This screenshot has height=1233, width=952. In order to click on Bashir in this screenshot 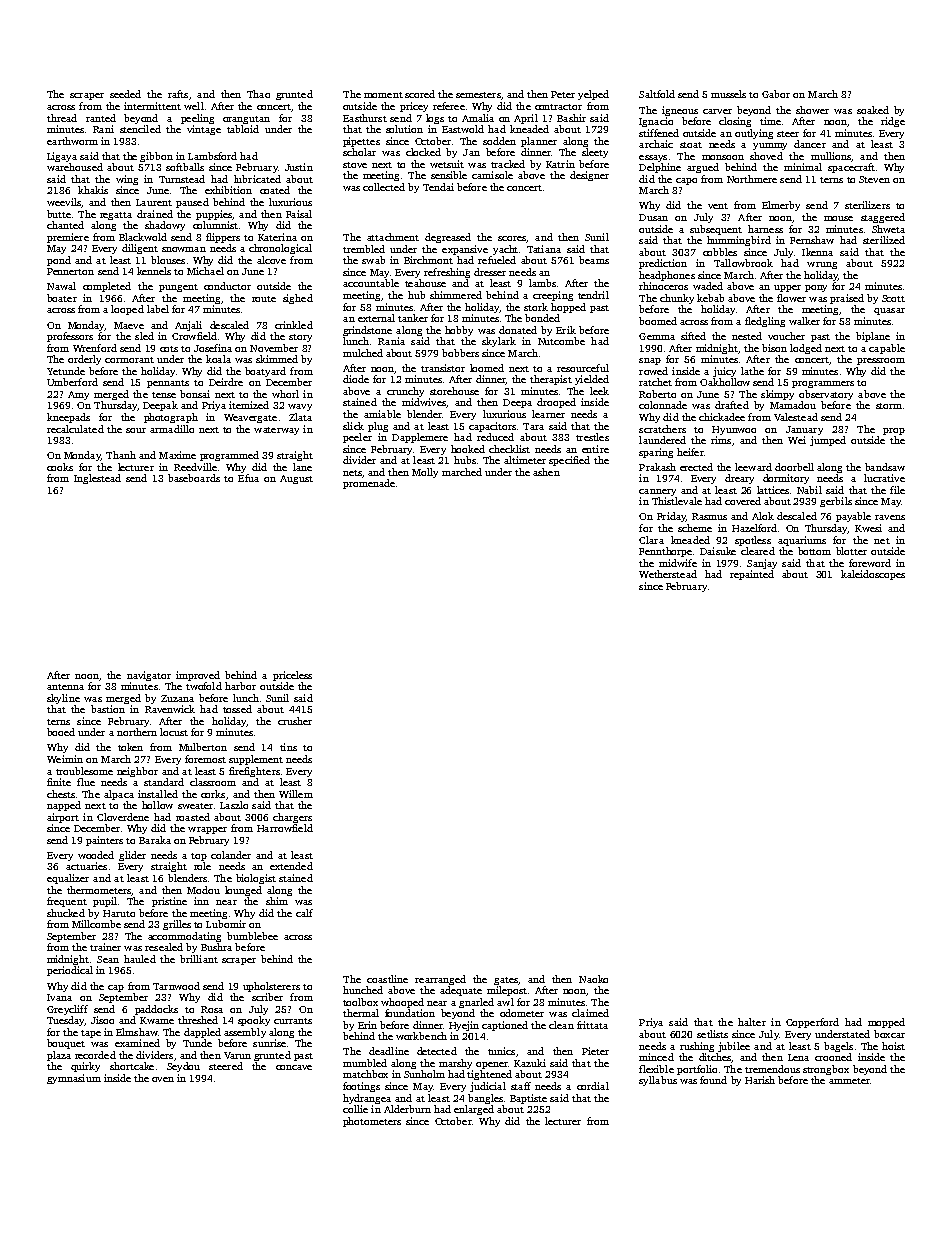, I will do `click(571, 118)`.
